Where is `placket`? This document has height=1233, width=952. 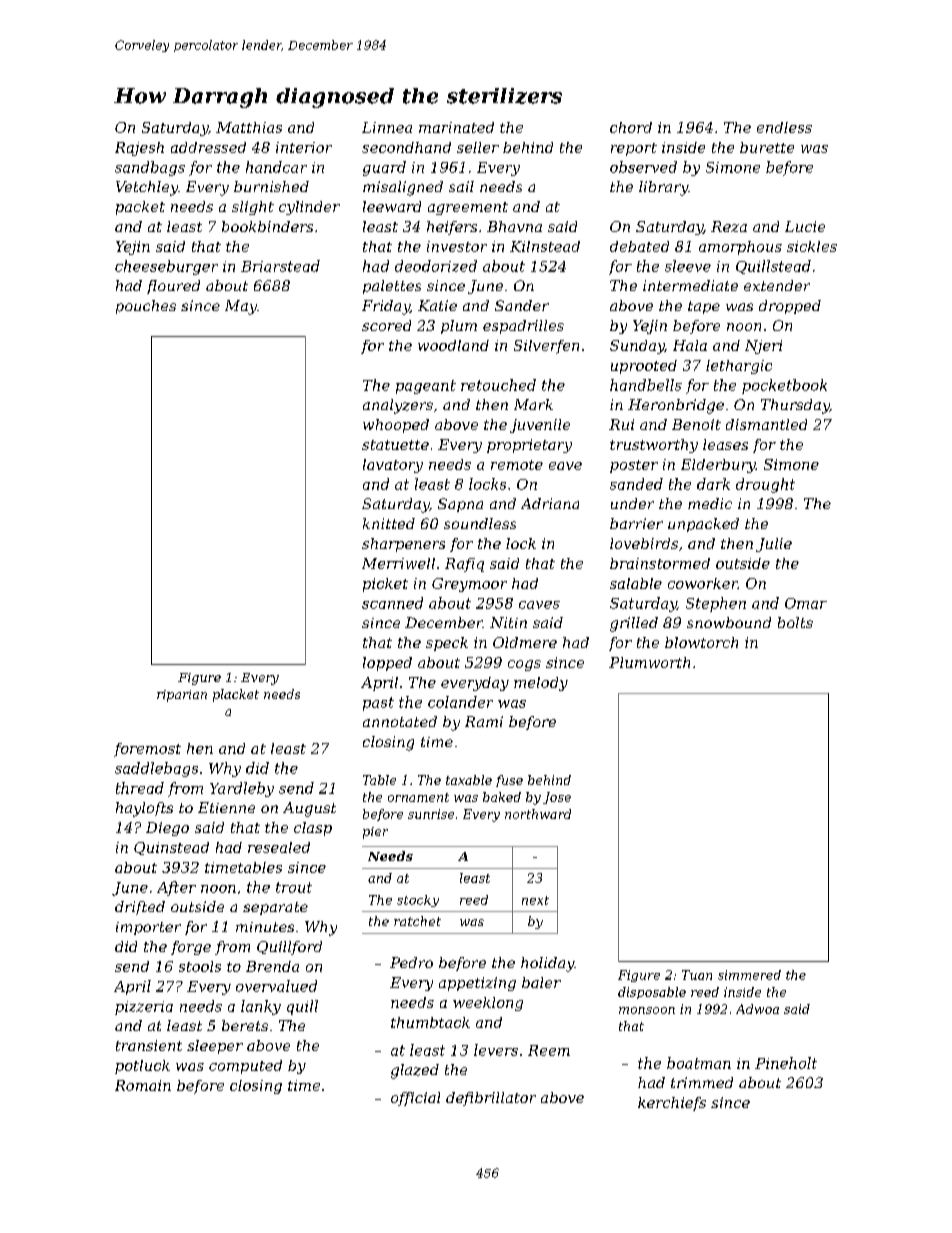
placket is located at coordinates (236, 695).
